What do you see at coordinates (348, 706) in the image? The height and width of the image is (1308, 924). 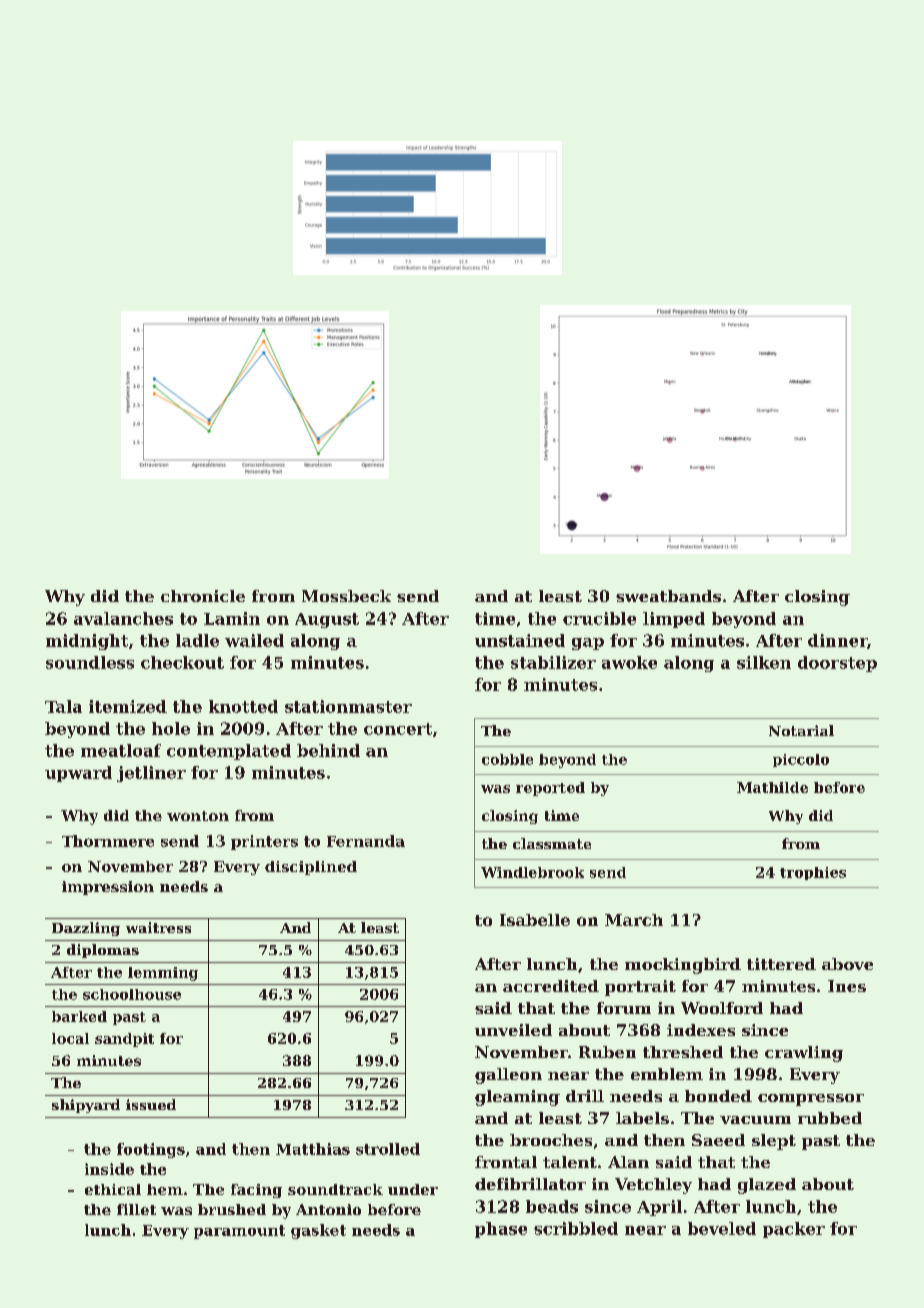 I see `stationmaster` at bounding box center [348, 706].
